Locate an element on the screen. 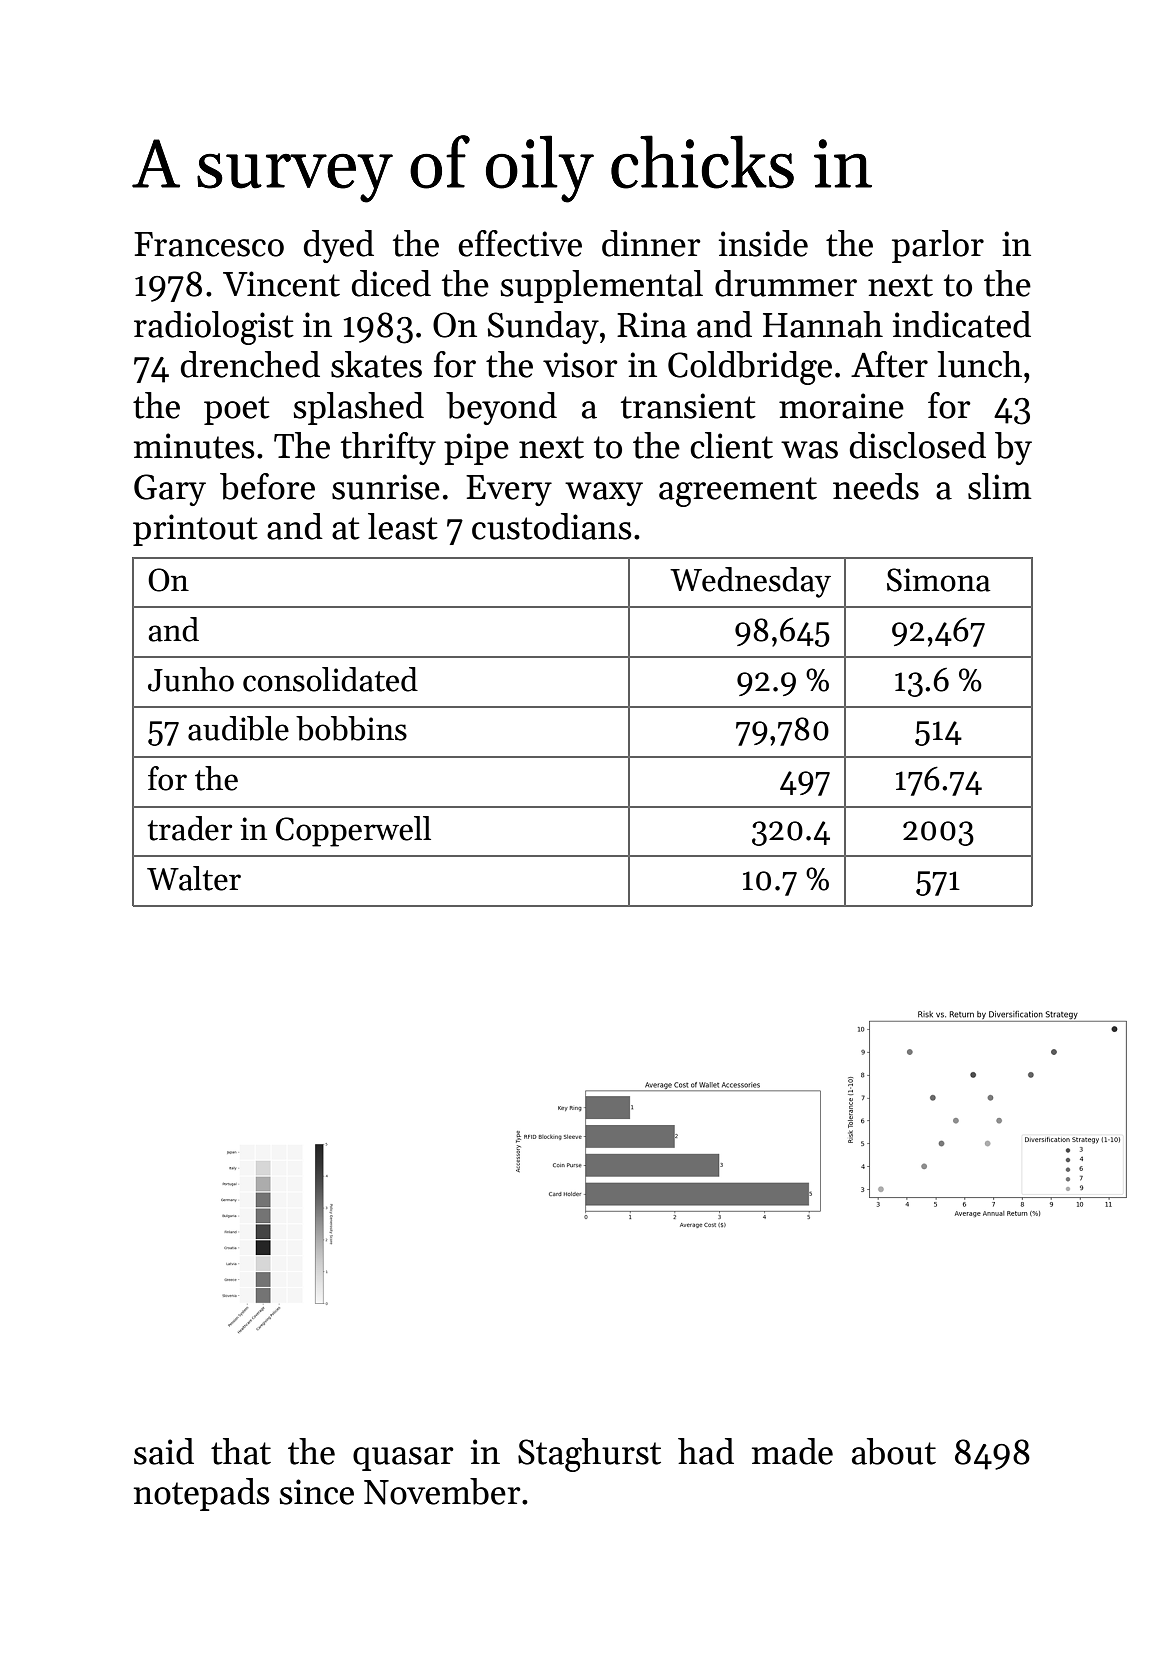  Simona is located at coordinates (938, 580).
